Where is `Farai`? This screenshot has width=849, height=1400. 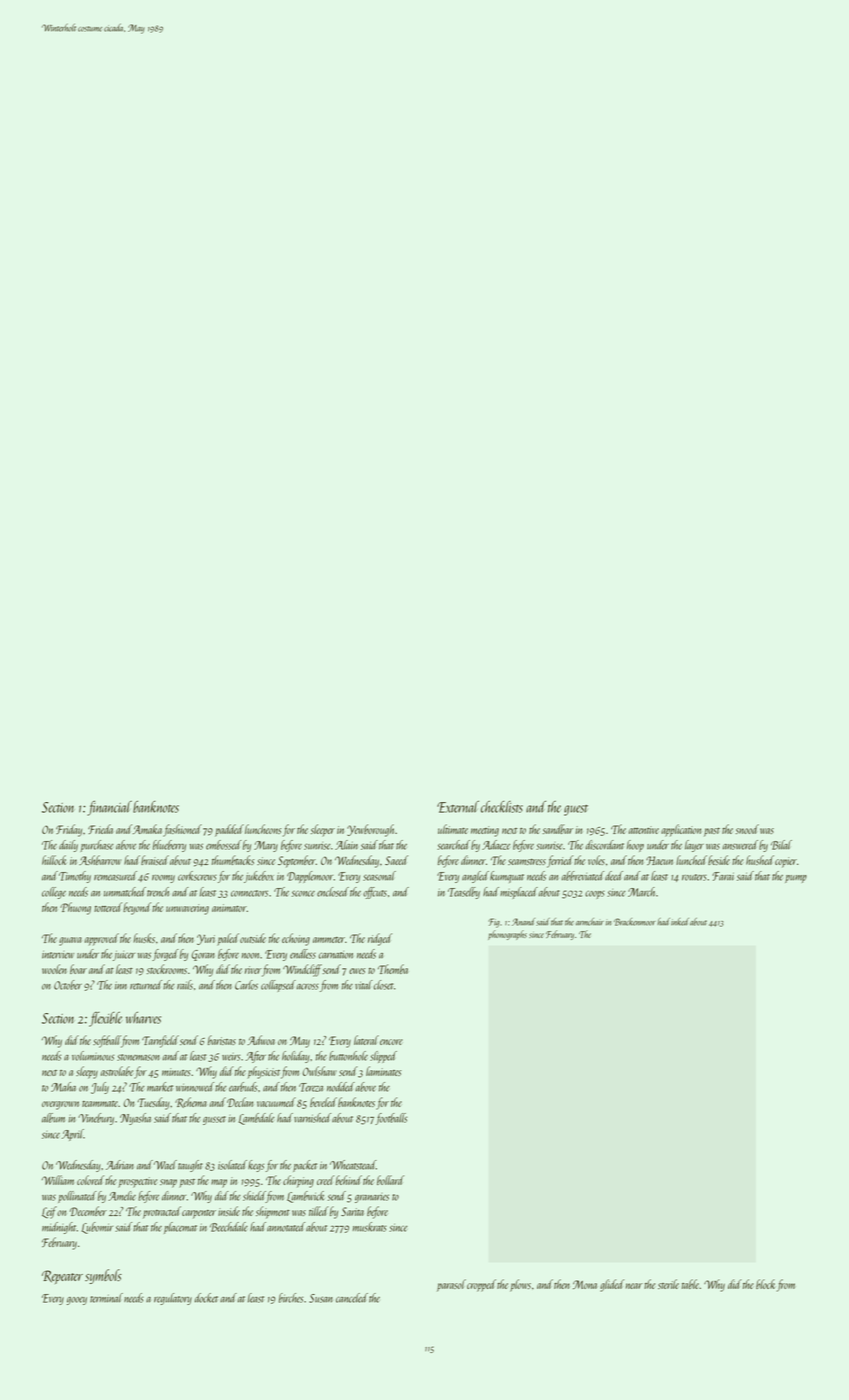
Farai is located at coordinates (723, 876).
